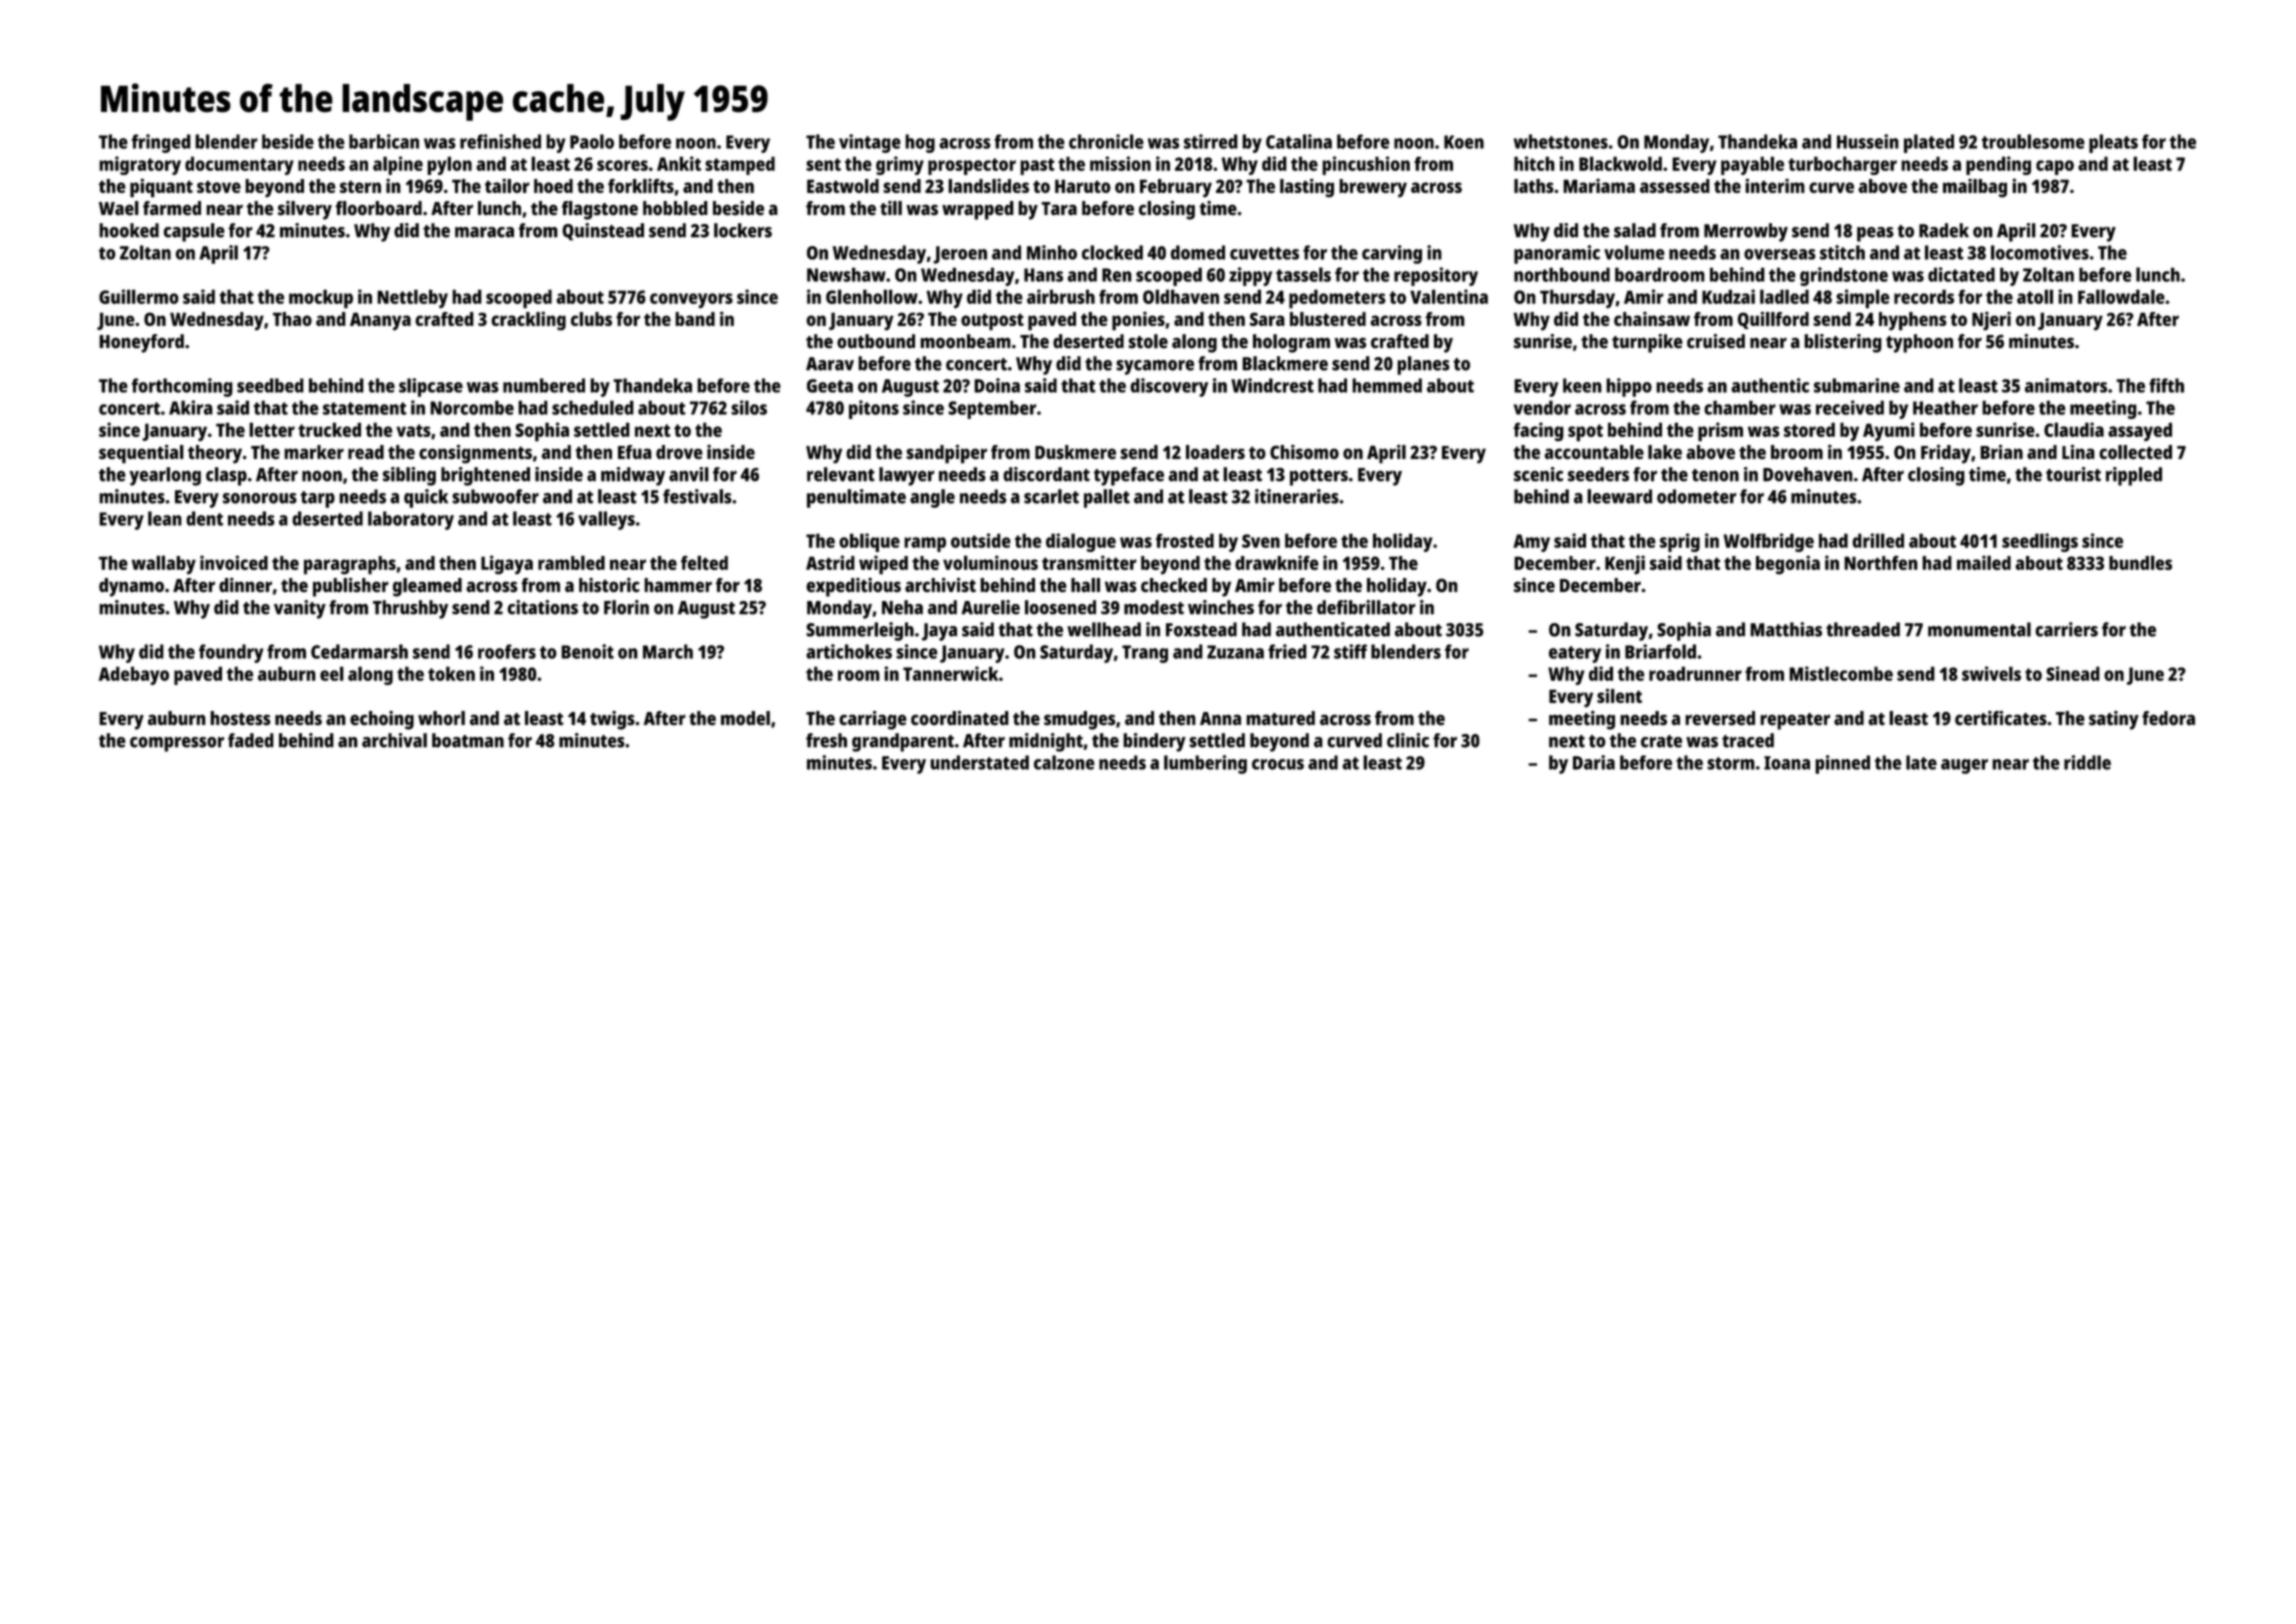 Image resolution: width=2296 pixels, height=1624 pixels. Describe the element at coordinates (946, 454) in the screenshot. I see `sandpiper` at that location.
